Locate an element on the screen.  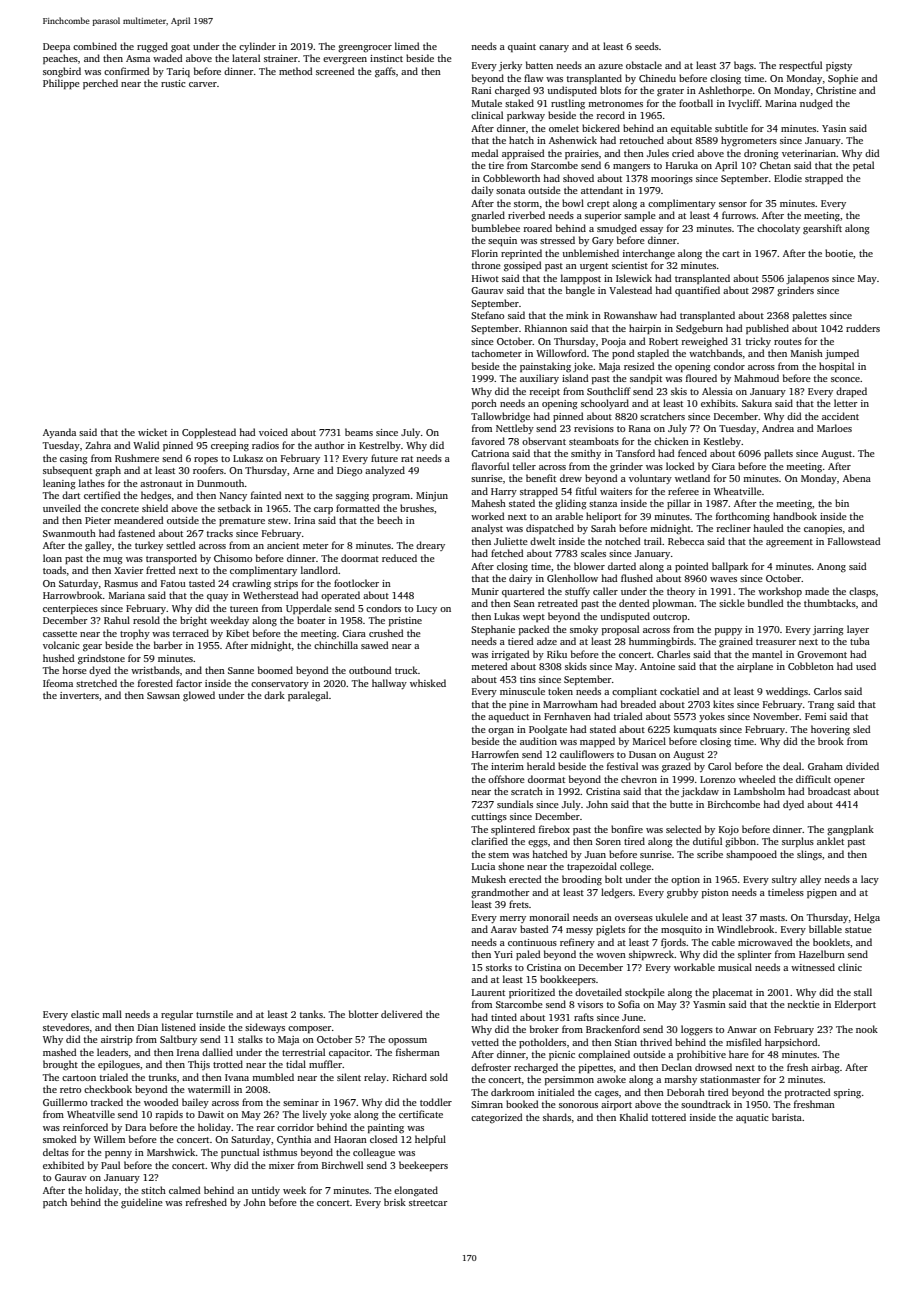
bags is located at coordinates (744, 66).
